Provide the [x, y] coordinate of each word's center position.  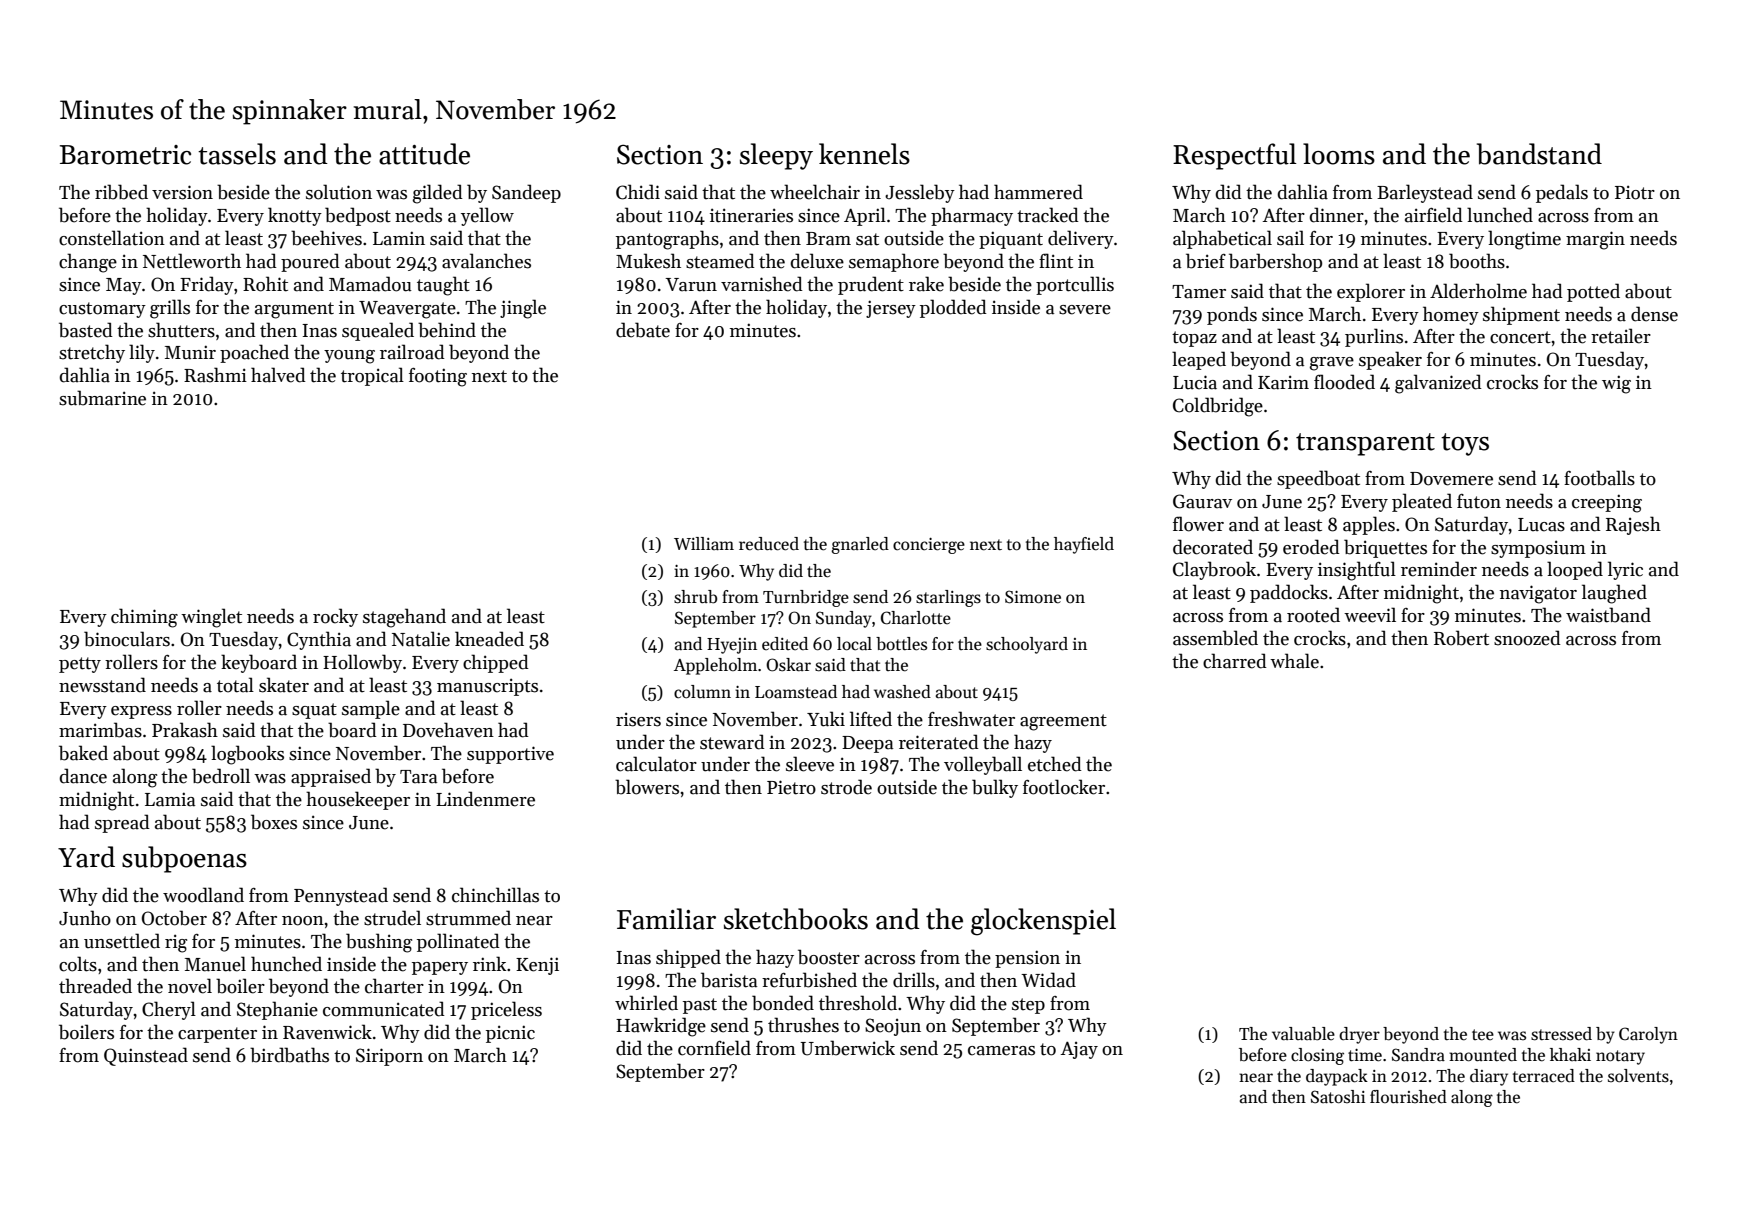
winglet [211, 618]
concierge [929, 546]
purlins [1374, 337]
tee [1483, 1035]
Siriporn [389, 1057]
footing [438, 377]
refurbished [809, 980]
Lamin [399, 238]
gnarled [860, 545]
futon [1479, 501]
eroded [1311, 547]
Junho [85, 918]
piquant [1011, 240]
